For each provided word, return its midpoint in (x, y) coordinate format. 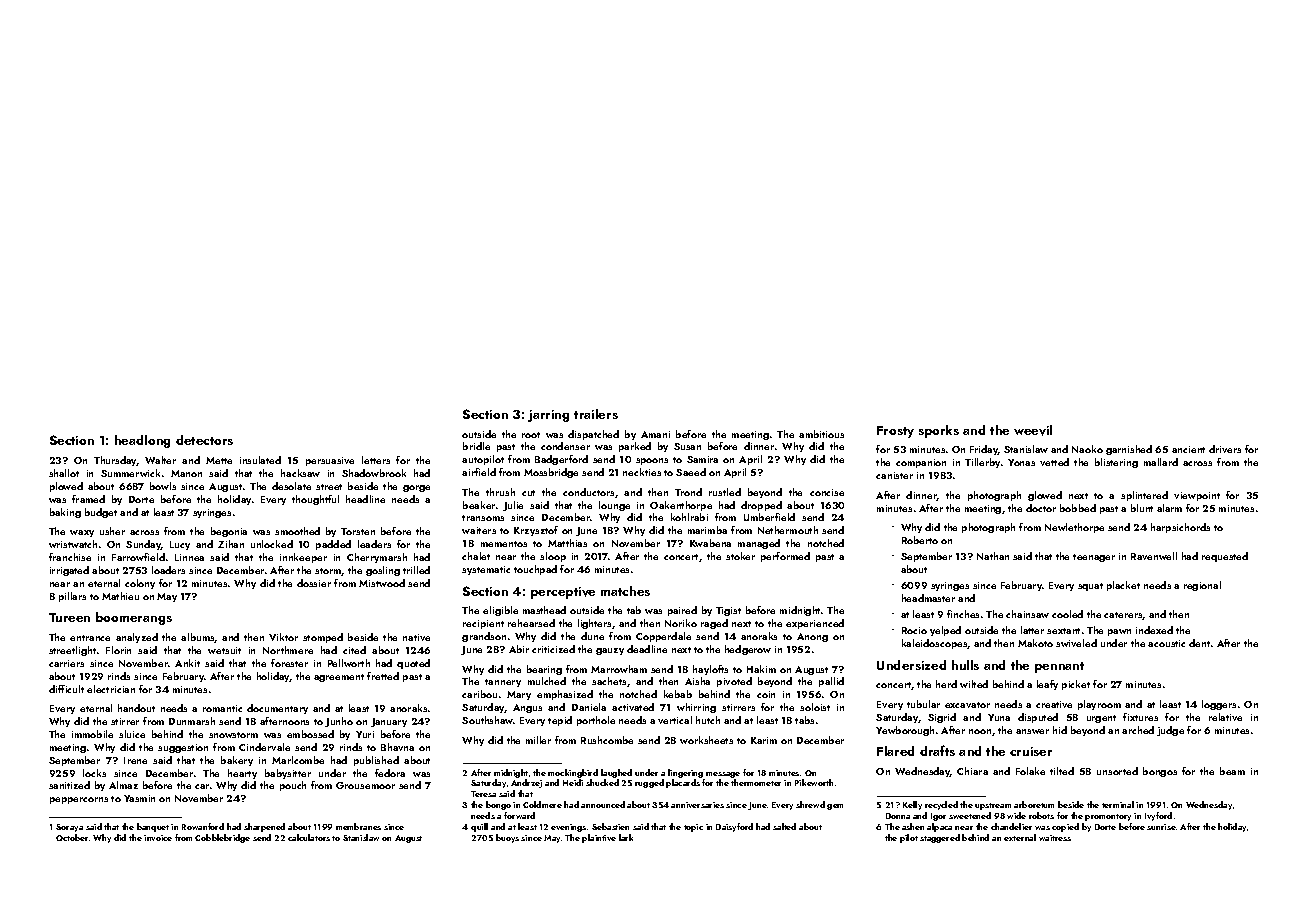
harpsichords (1180, 528)
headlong (142, 441)
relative (1225, 717)
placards (683, 783)
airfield (479, 472)
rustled (725, 492)
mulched (547, 681)
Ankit (187, 663)
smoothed (297, 531)
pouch (293, 786)
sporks (939, 431)
